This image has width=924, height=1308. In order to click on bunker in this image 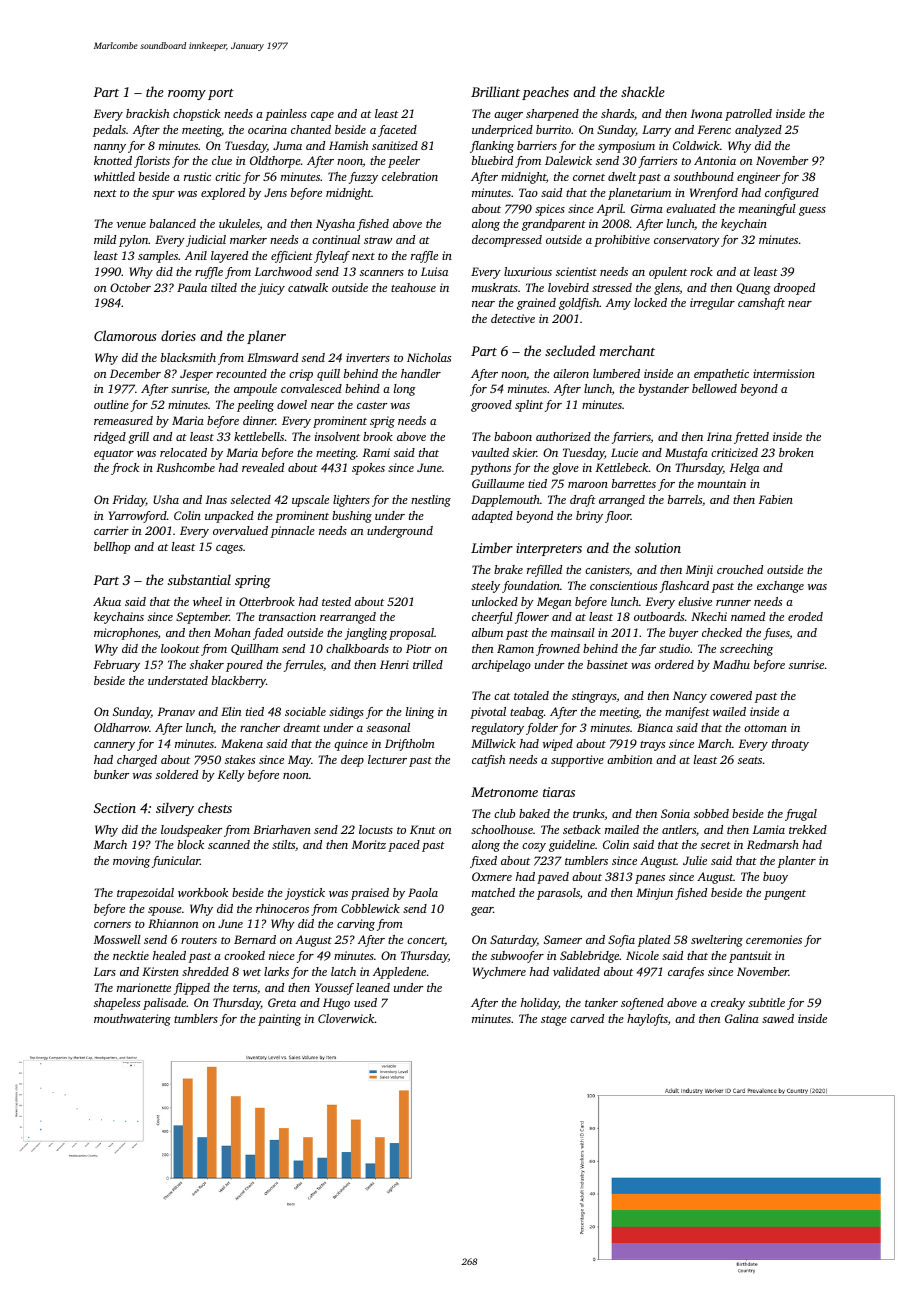, I will do `click(111, 774)`.
